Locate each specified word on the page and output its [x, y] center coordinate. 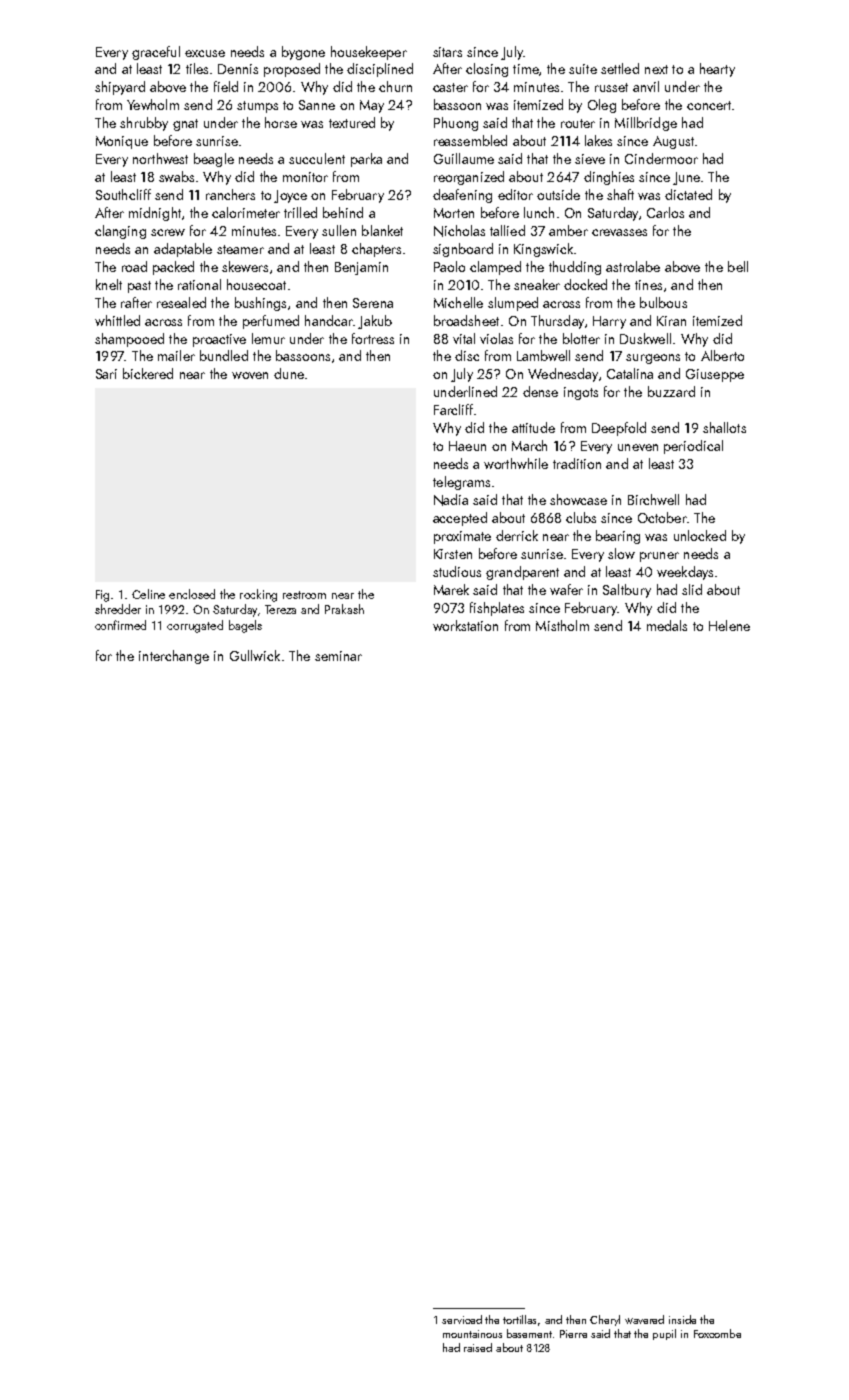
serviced [462, 1319]
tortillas [519, 1319]
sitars [447, 52]
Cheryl [605, 1320]
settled [620, 68]
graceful [156, 53]
